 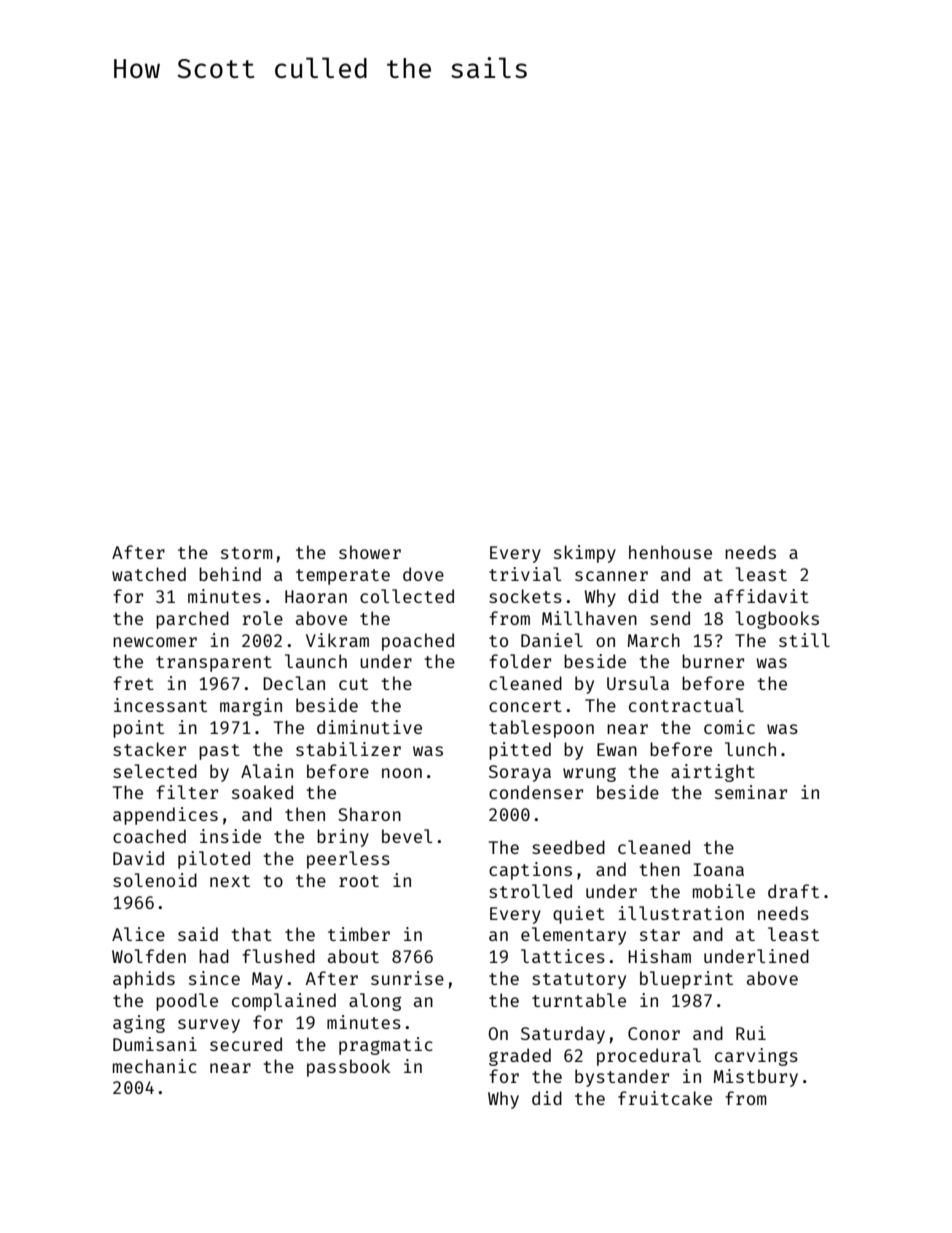 I want to click on appendices, so click(x=165, y=816).
